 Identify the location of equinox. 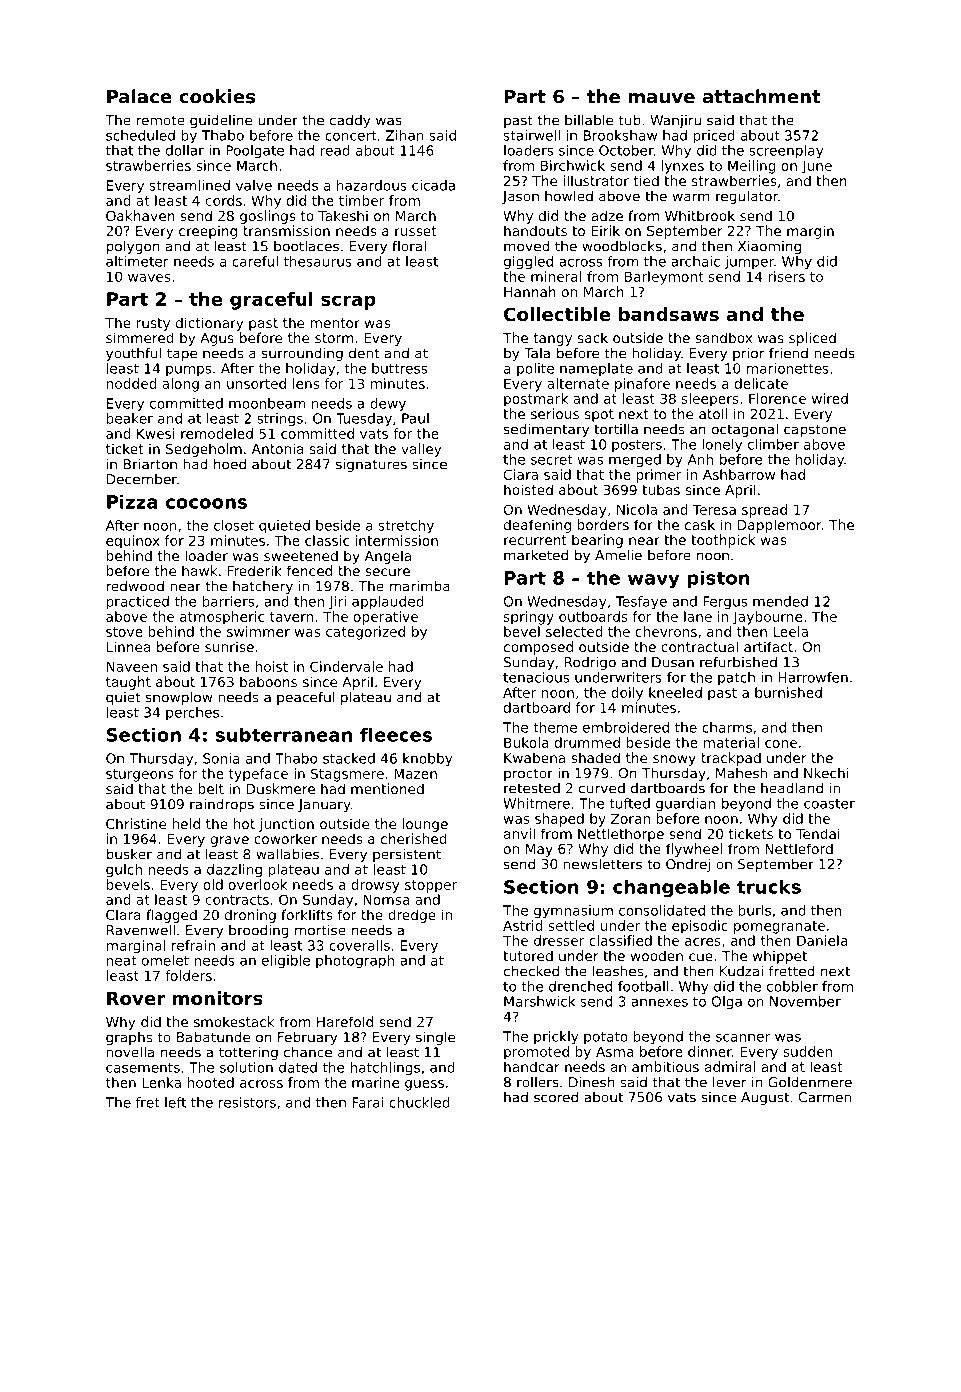
(133, 542).
